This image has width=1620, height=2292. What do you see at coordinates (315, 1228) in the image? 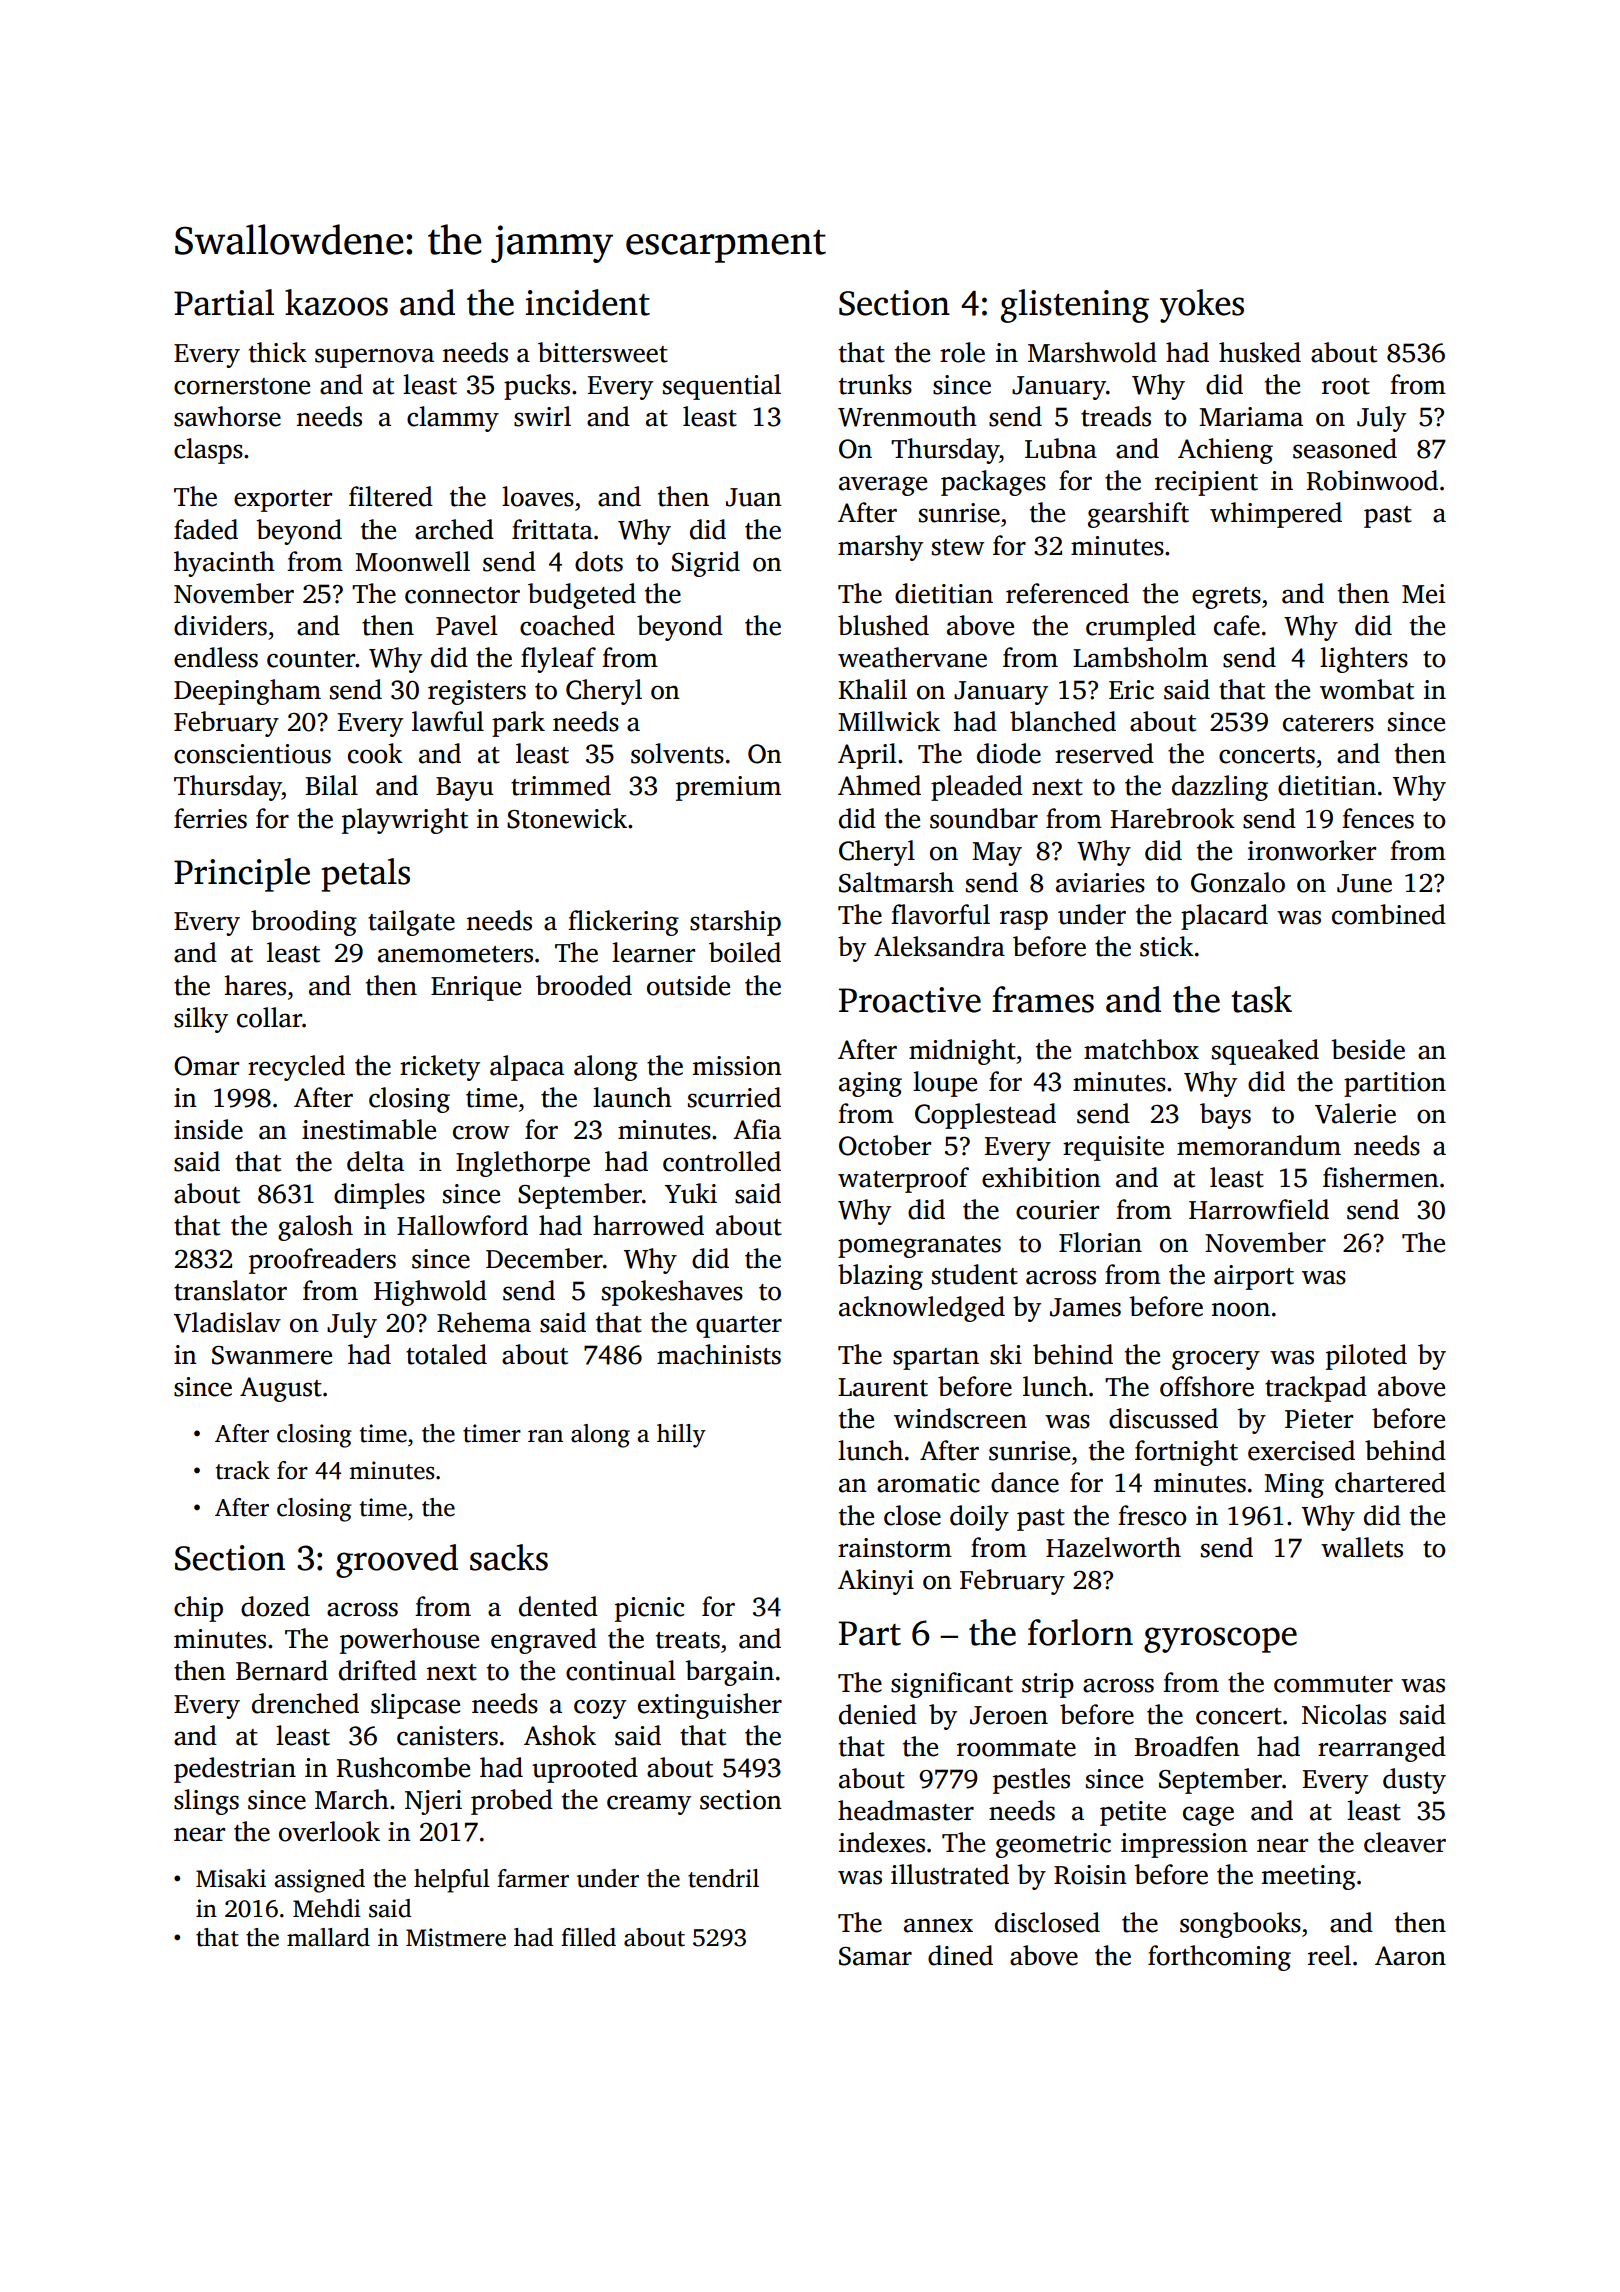
I see `galosh` at bounding box center [315, 1228].
